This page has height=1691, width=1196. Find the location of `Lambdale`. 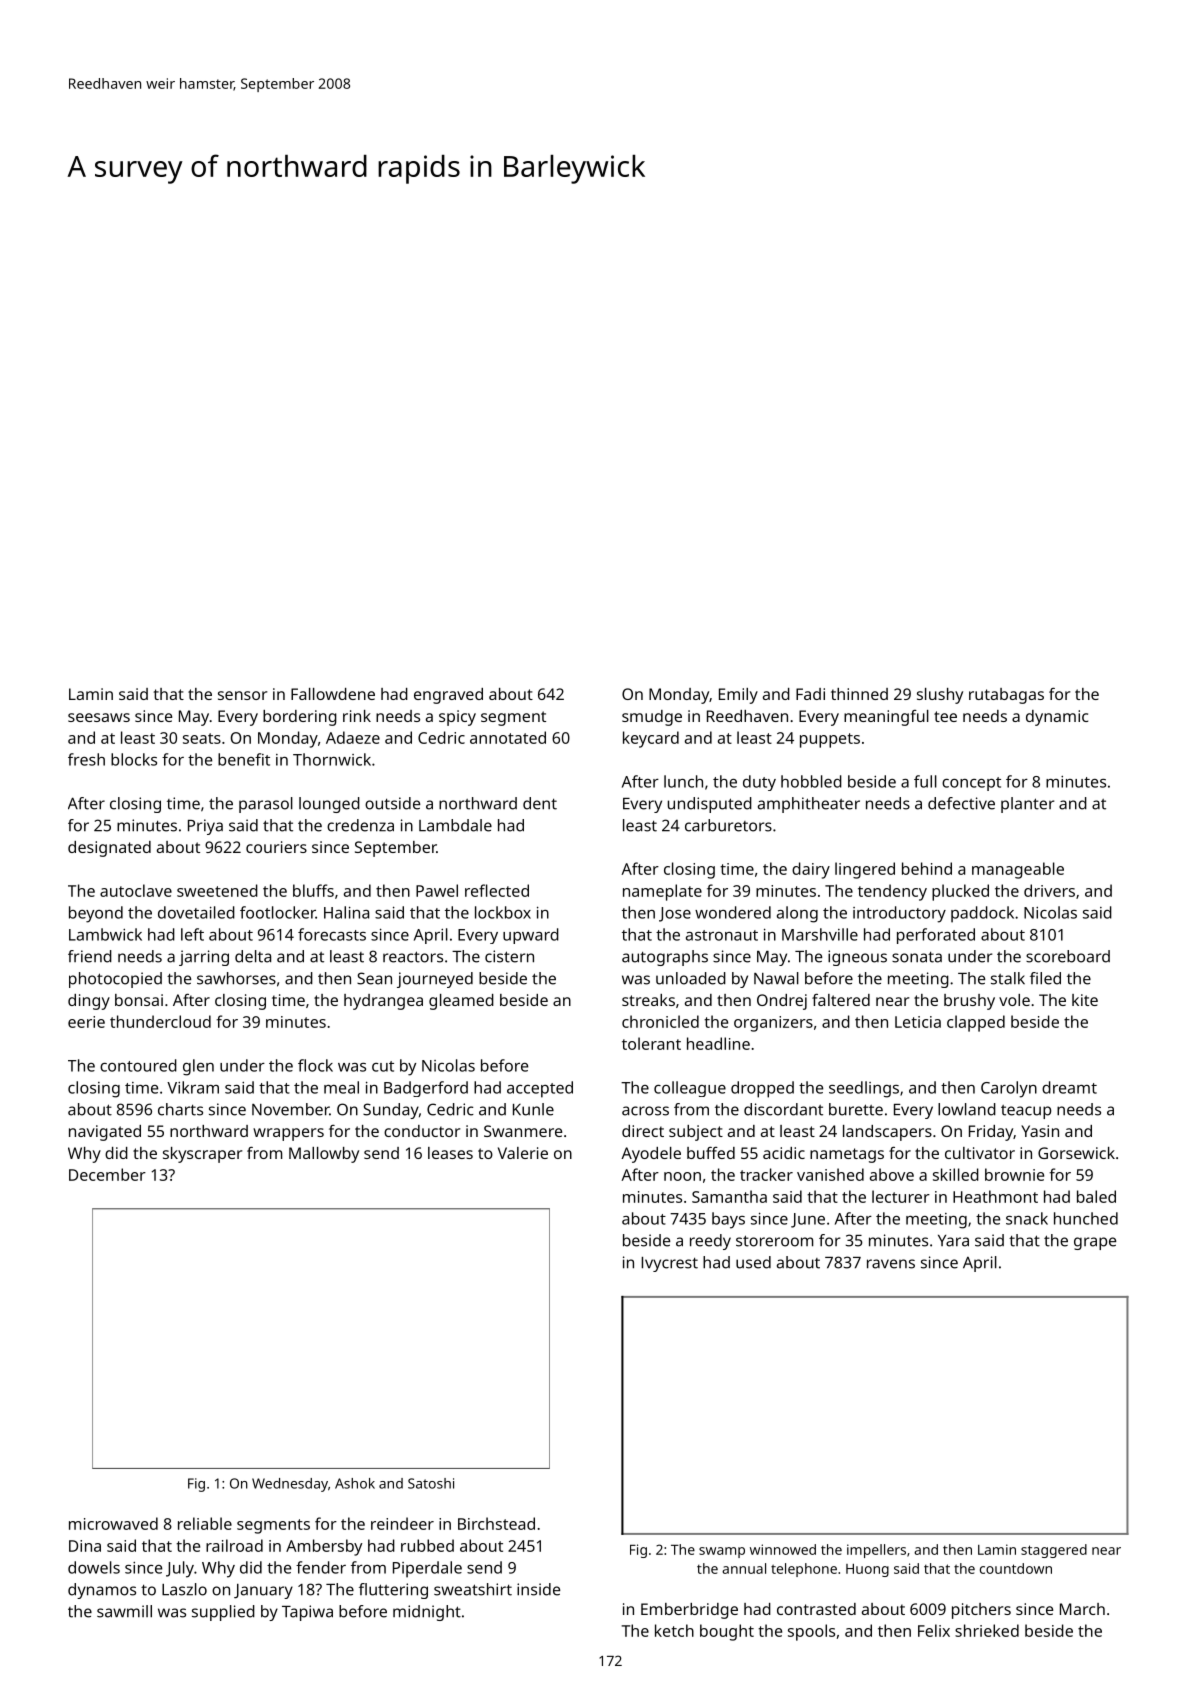

Lambdale is located at coordinates (455, 825).
